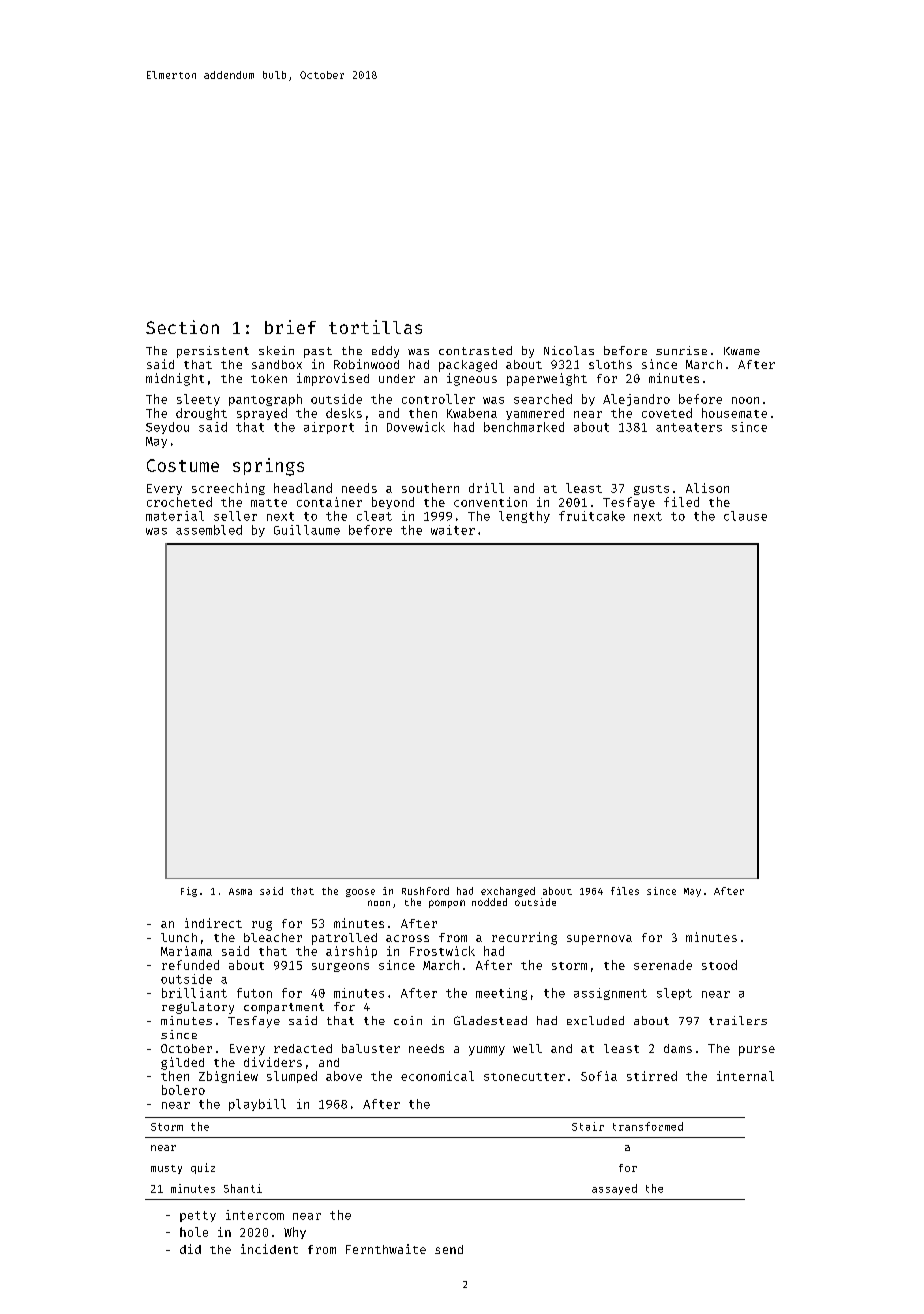 This page has height=1314, width=924. I want to click on Asma, so click(240, 891).
